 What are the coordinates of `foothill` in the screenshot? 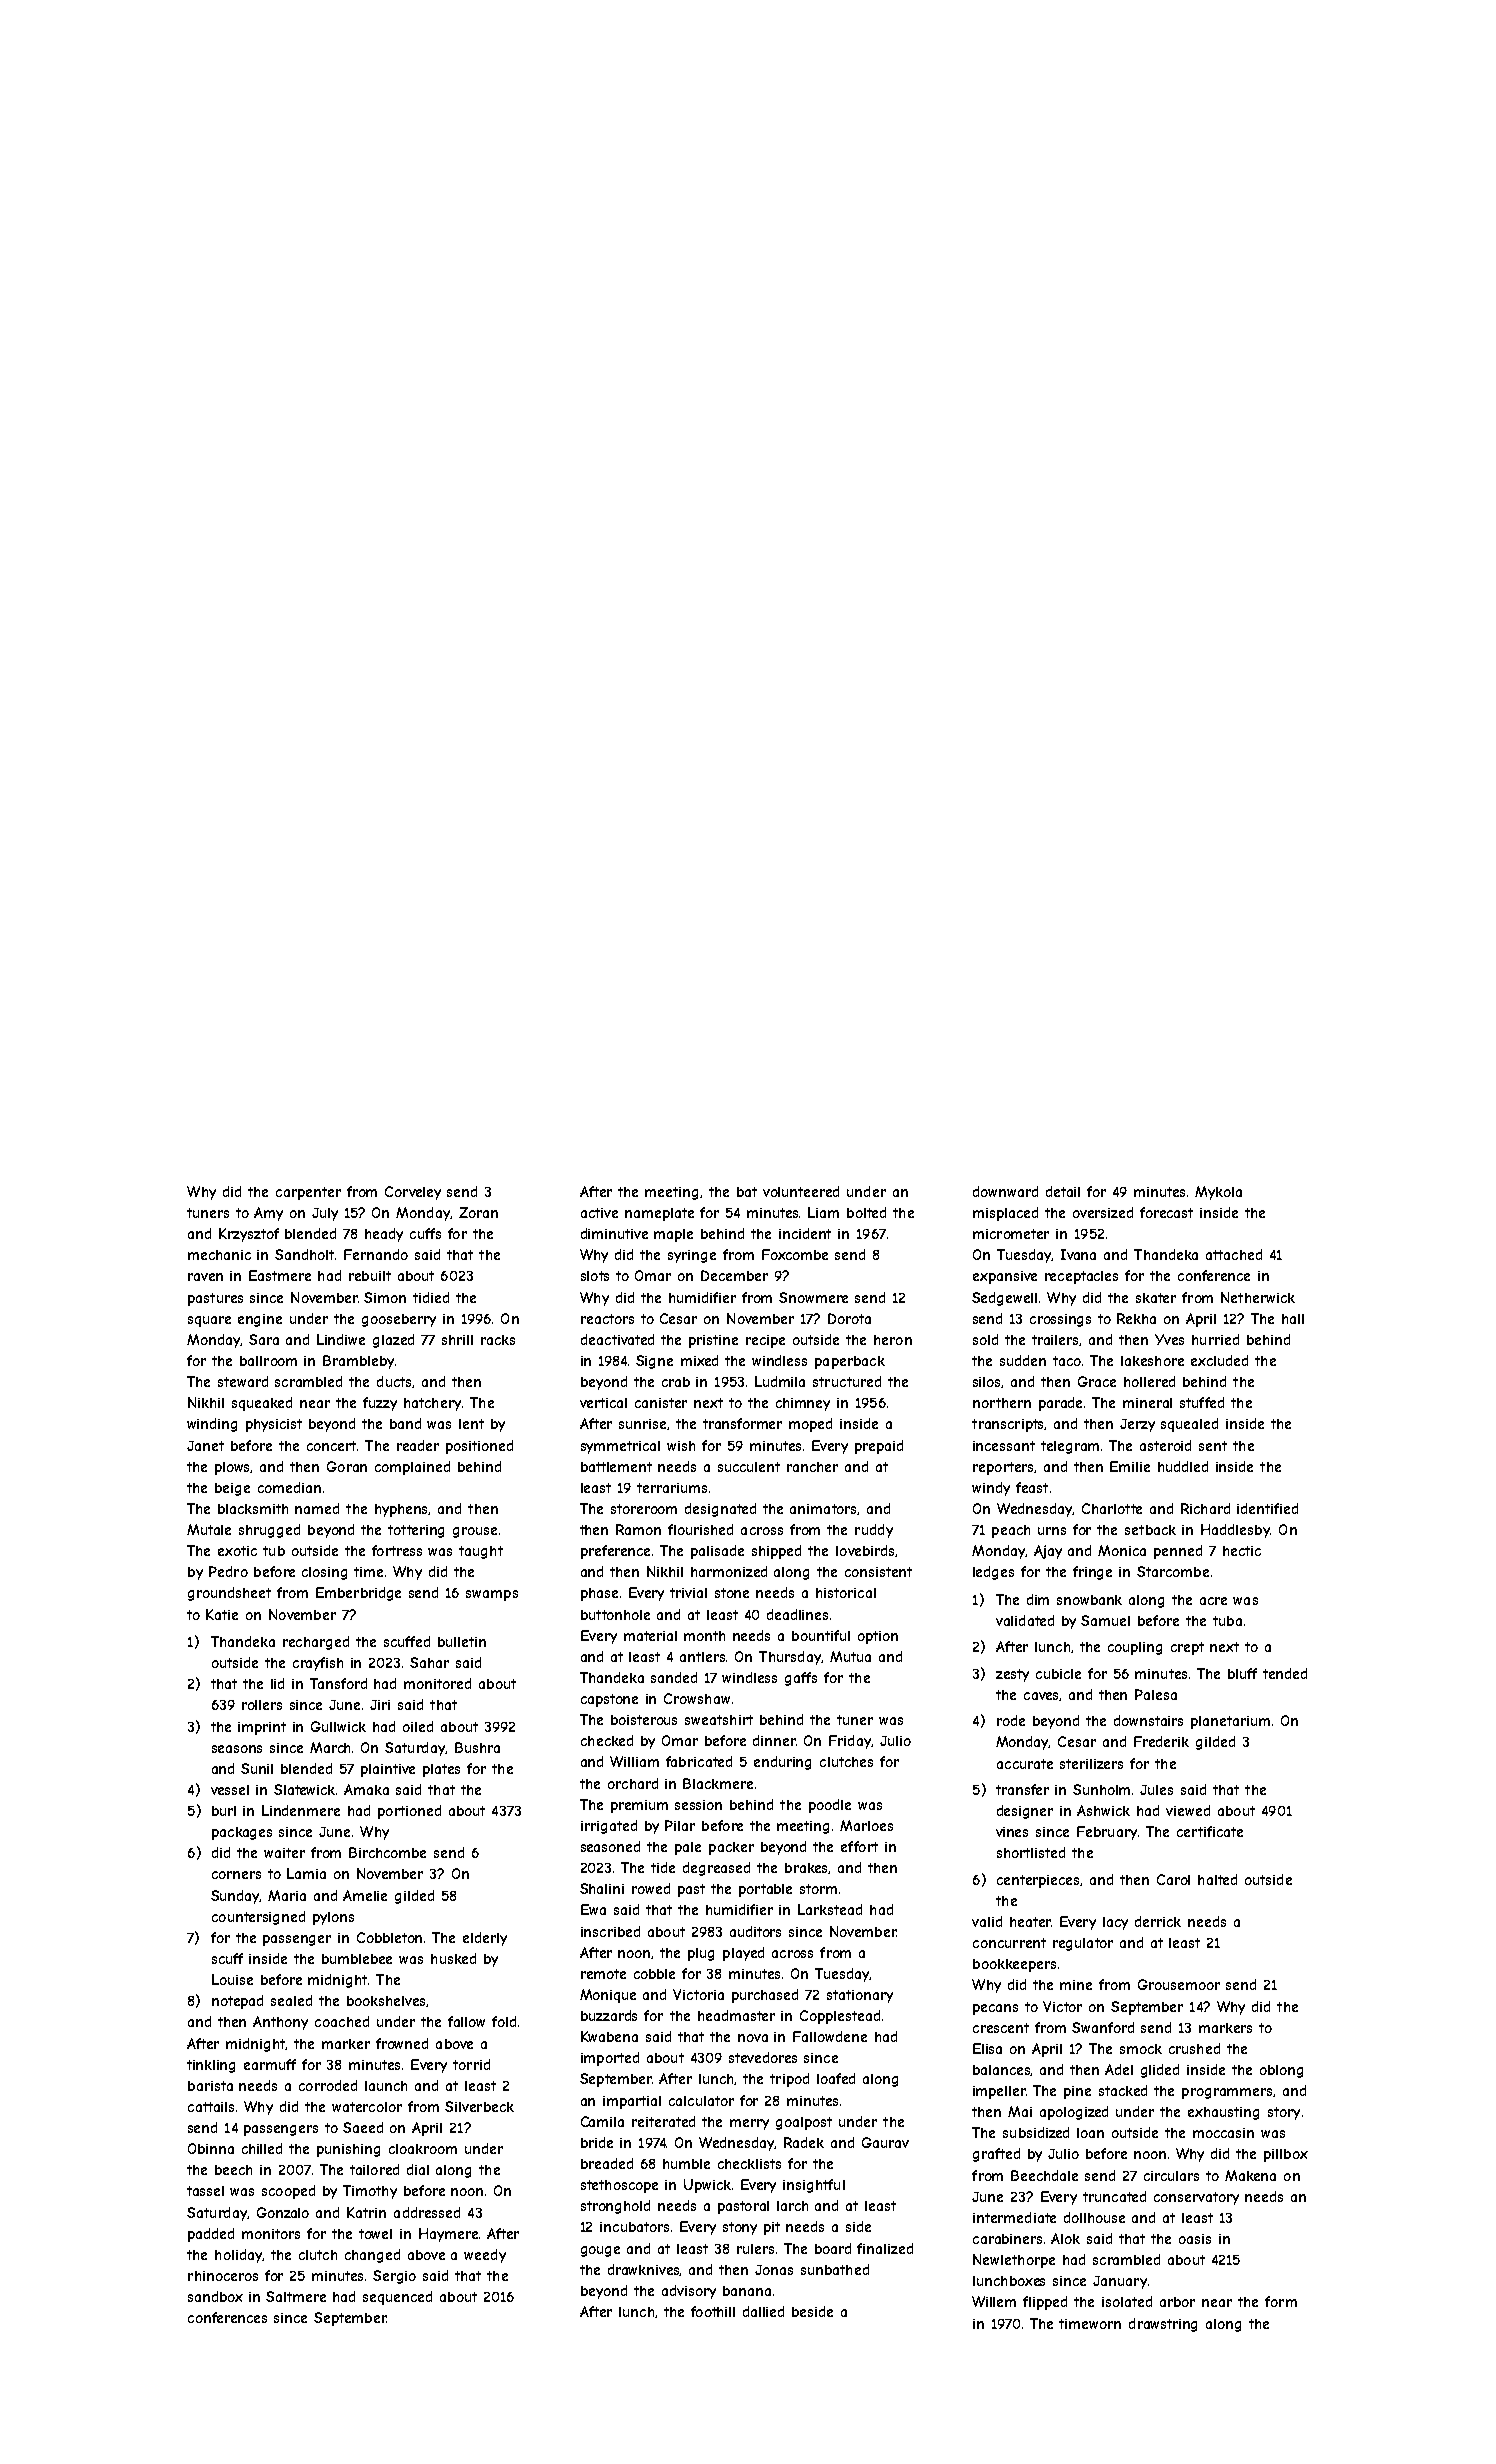 It's located at (713, 2311).
